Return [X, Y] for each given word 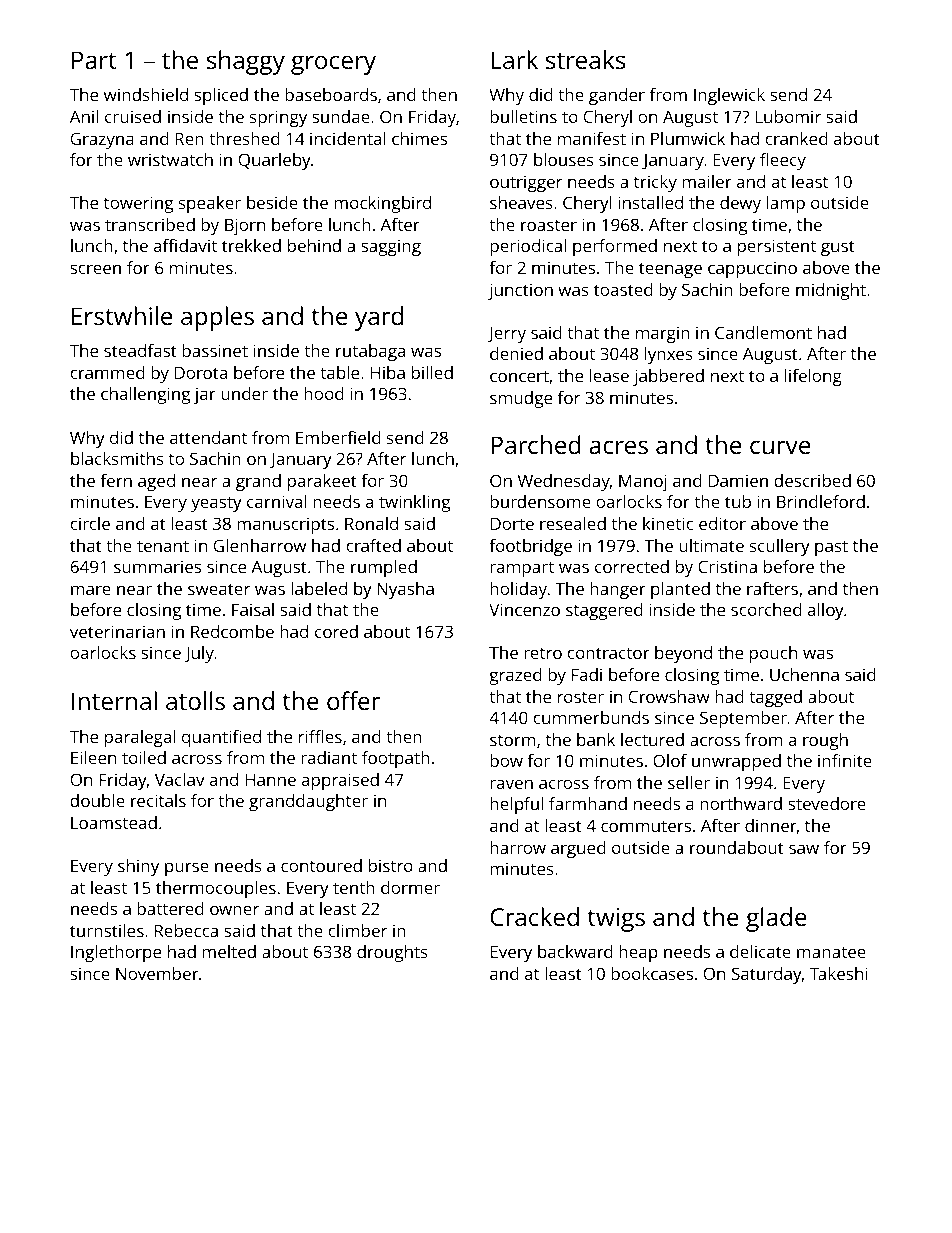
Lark [514, 59]
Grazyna [102, 140]
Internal [114, 700]
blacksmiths [117, 458]
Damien [738, 480]
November [157, 973]
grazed [515, 676]
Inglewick [729, 96]
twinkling [414, 503]
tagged [775, 698]
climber [357, 930]
